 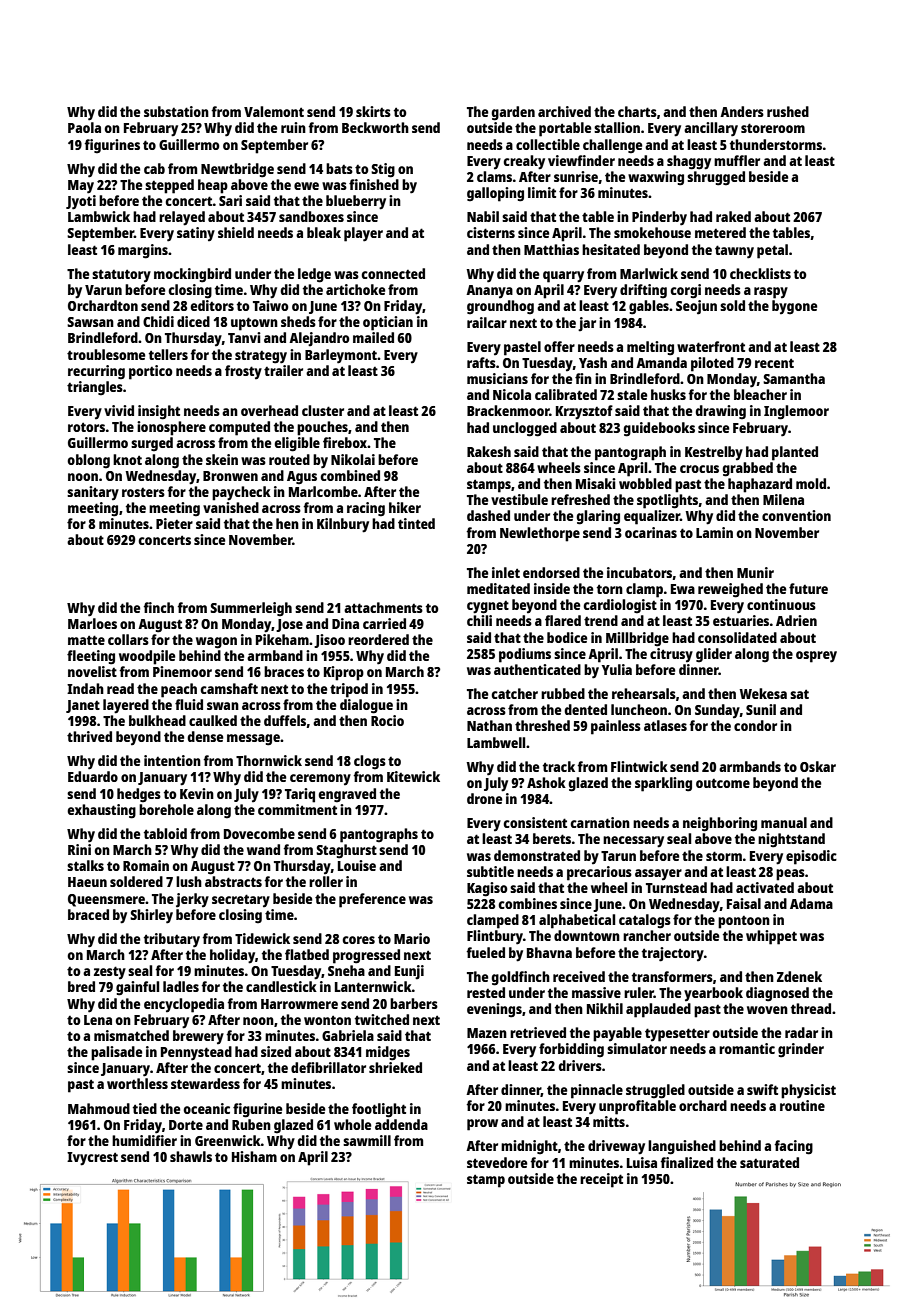 What do you see at coordinates (500, 307) in the image?
I see `groundhog` at bounding box center [500, 307].
